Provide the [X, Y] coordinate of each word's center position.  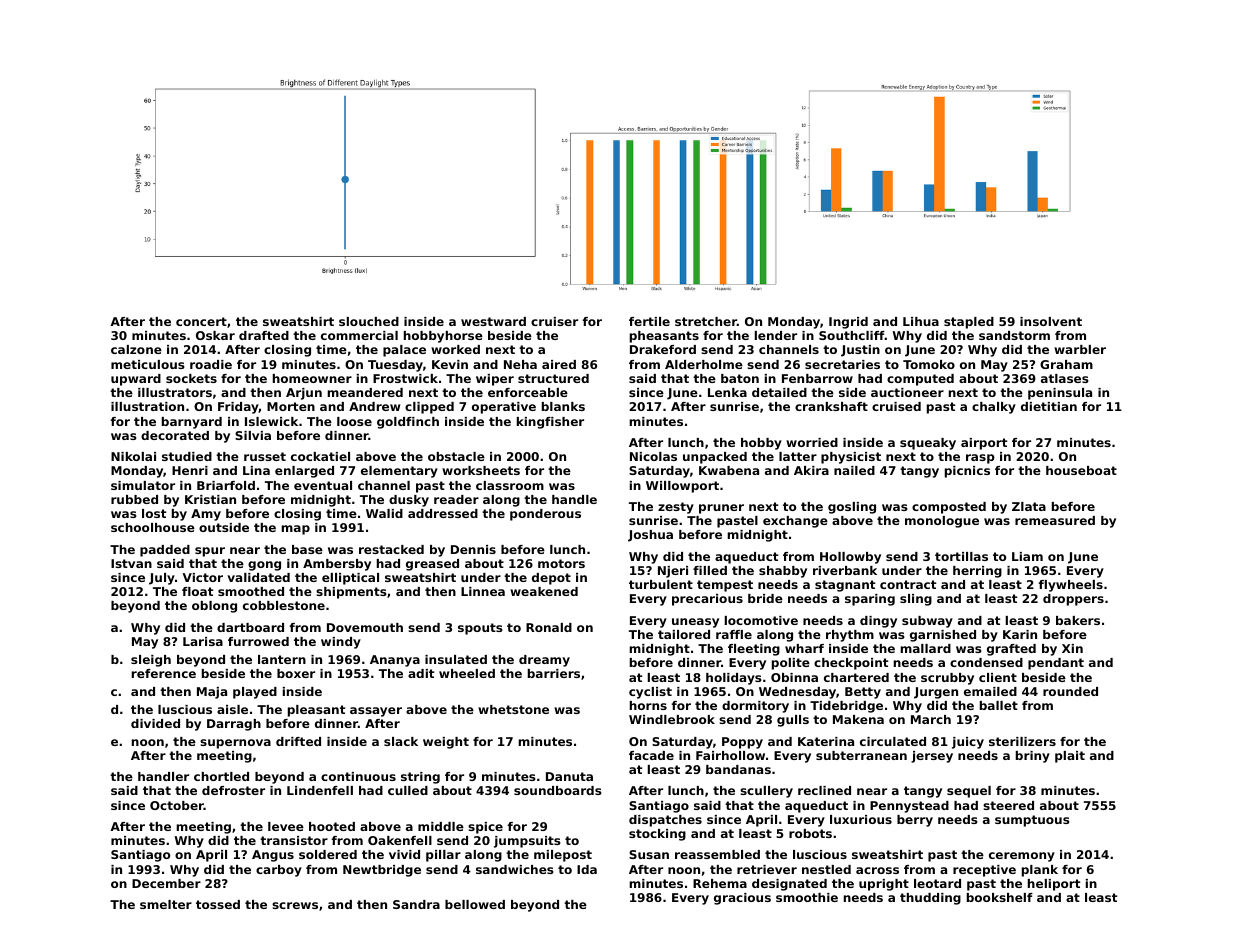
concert [201, 321]
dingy [878, 622]
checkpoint [851, 664]
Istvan [131, 563]
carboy [279, 871]
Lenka [727, 392]
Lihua [921, 321]
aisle [232, 709]
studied [187, 456]
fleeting [754, 650]
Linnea [483, 591]
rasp [980, 459]
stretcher [706, 321]
